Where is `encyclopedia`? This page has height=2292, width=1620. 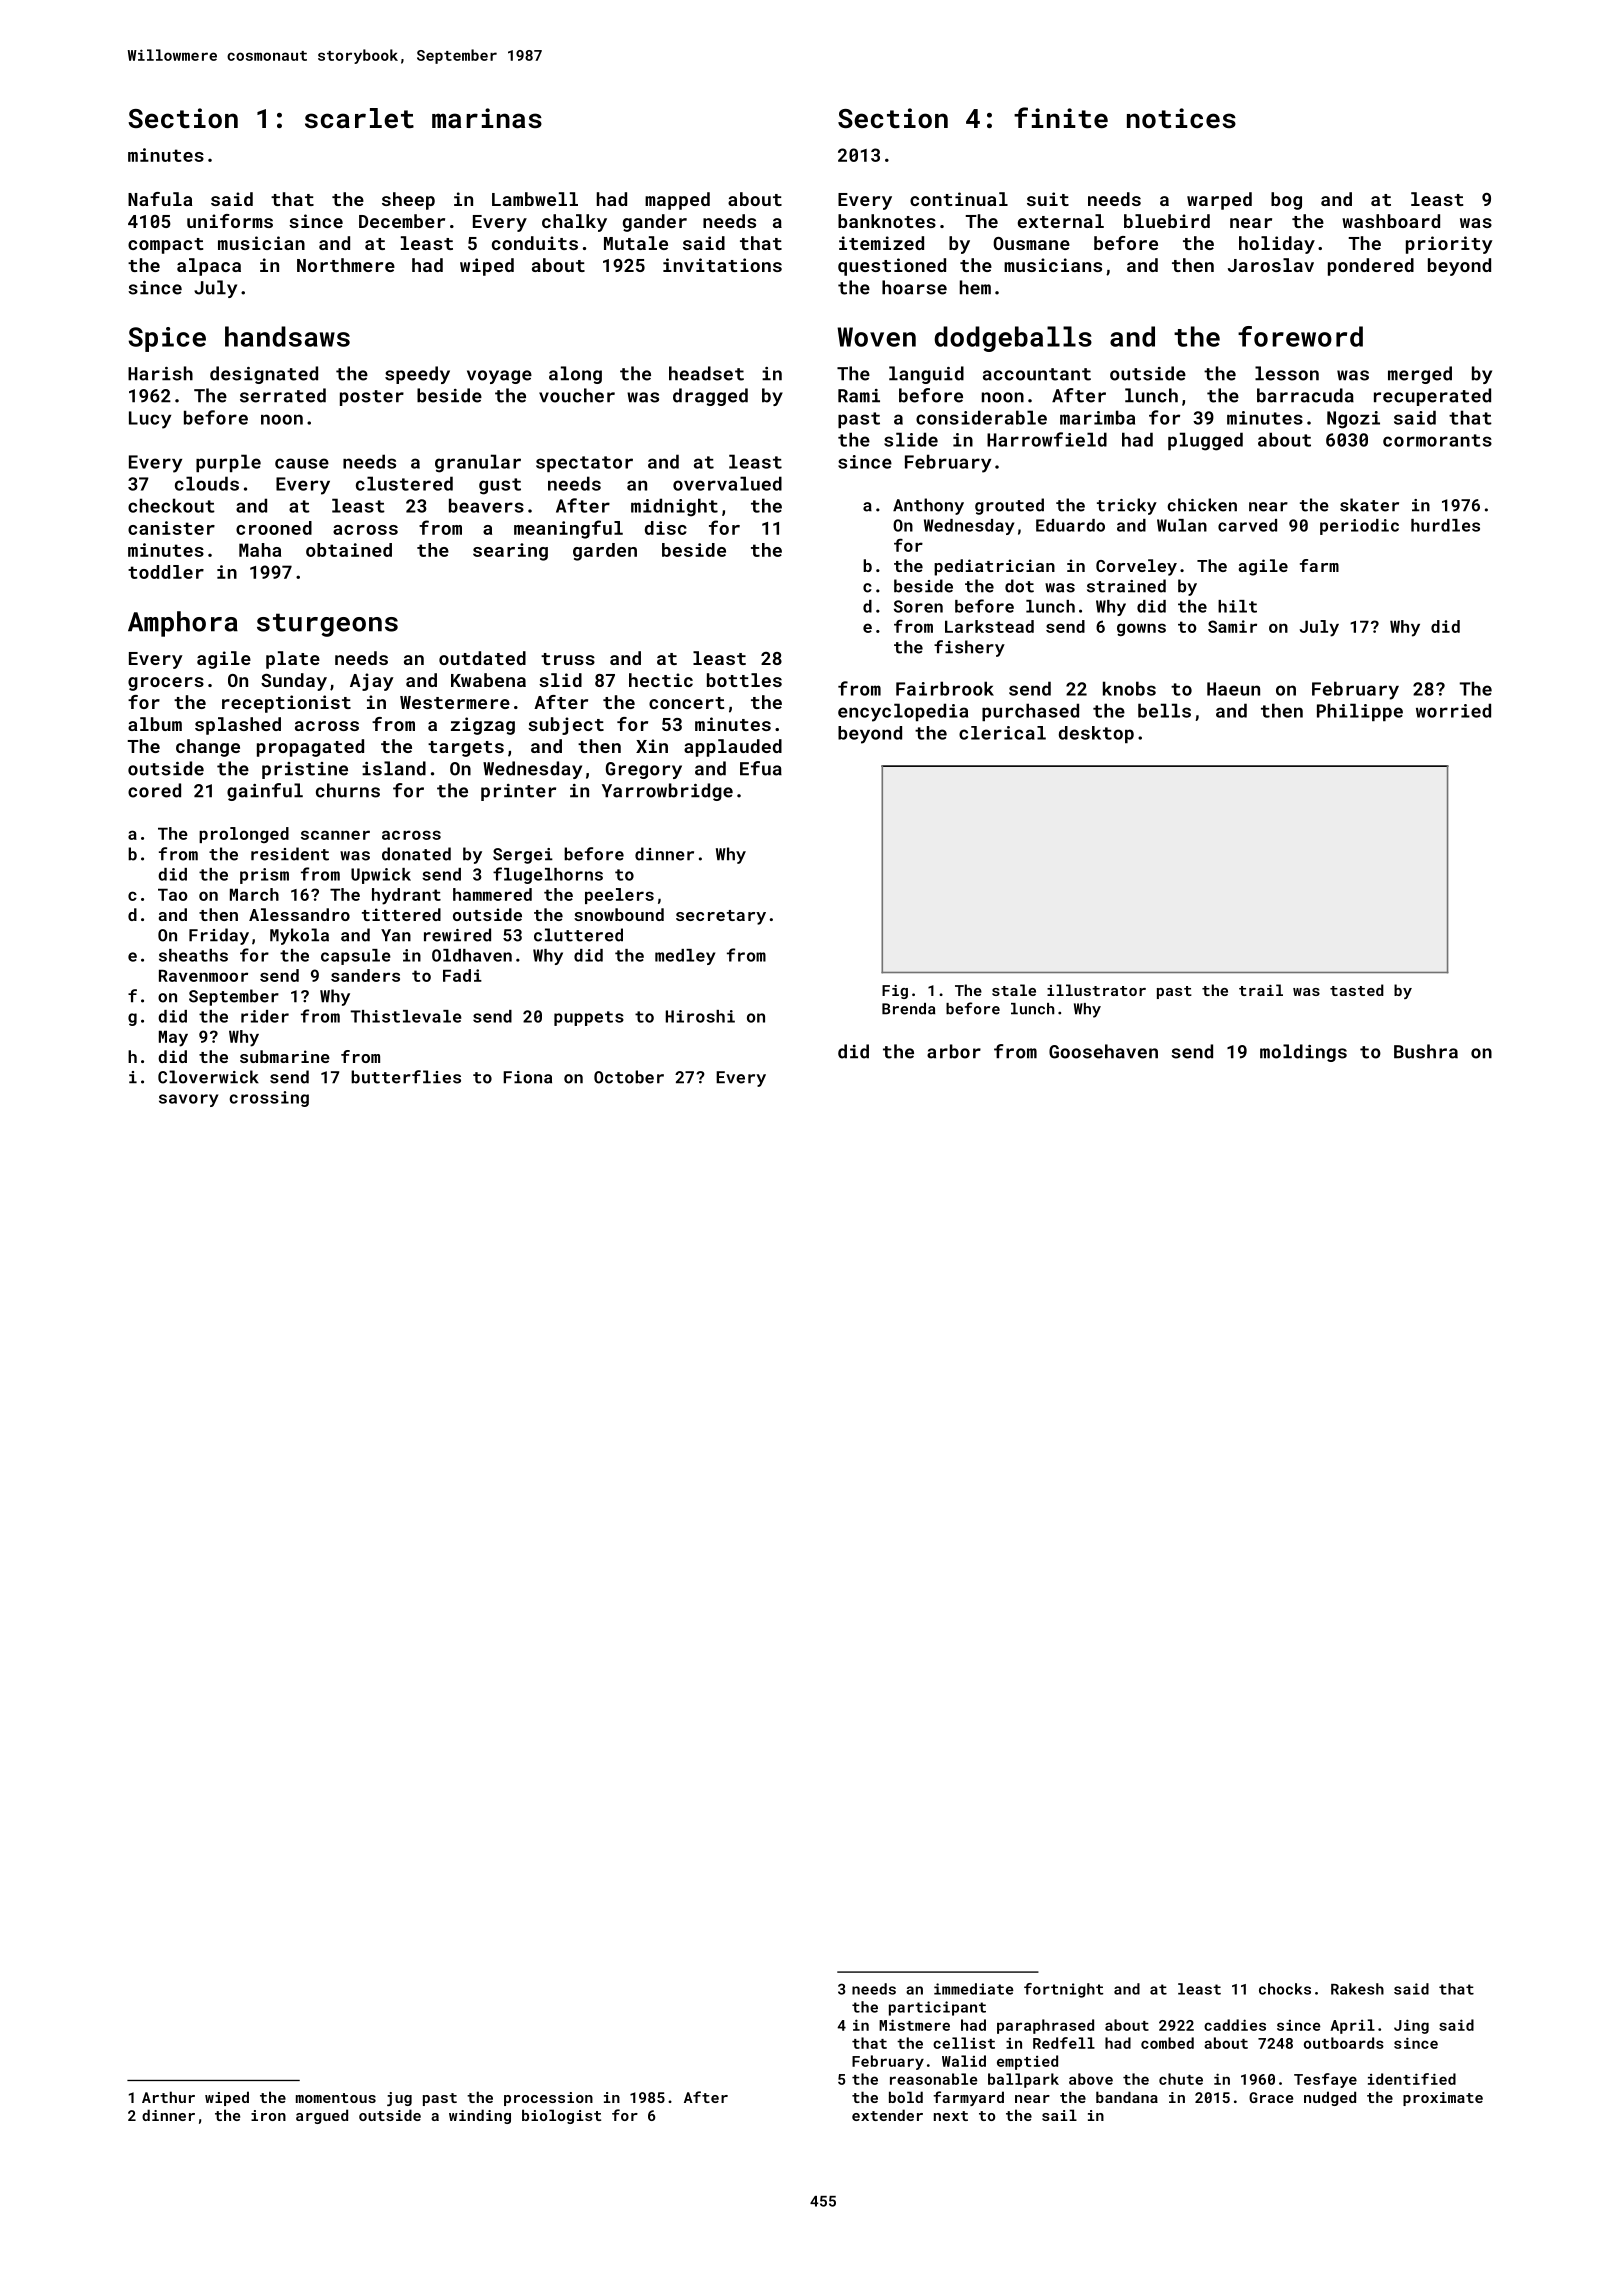 encyclopedia is located at coordinates (903, 712).
